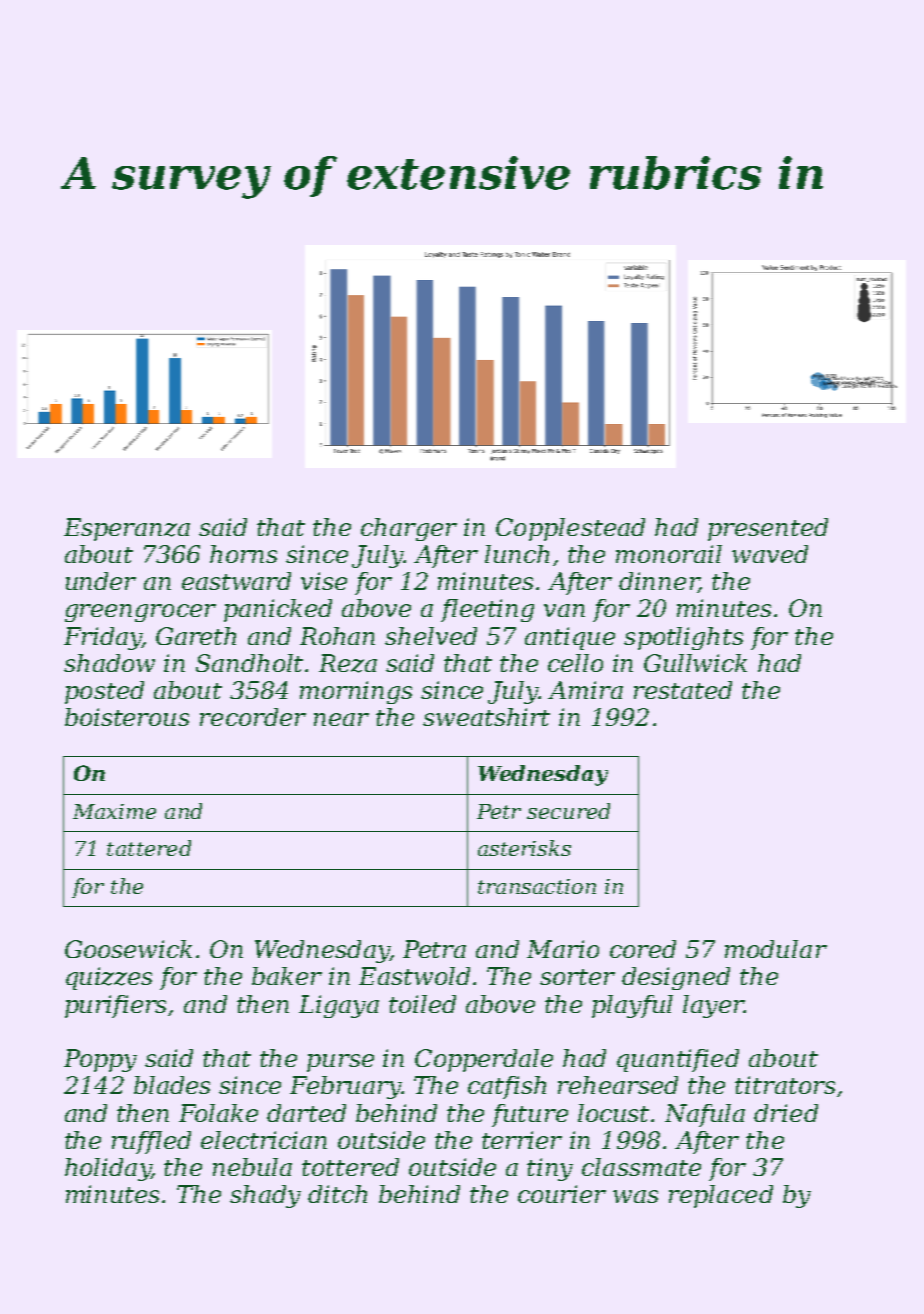 The width and height of the image is (924, 1314). I want to click on greengrocer, so click(140, 613).
